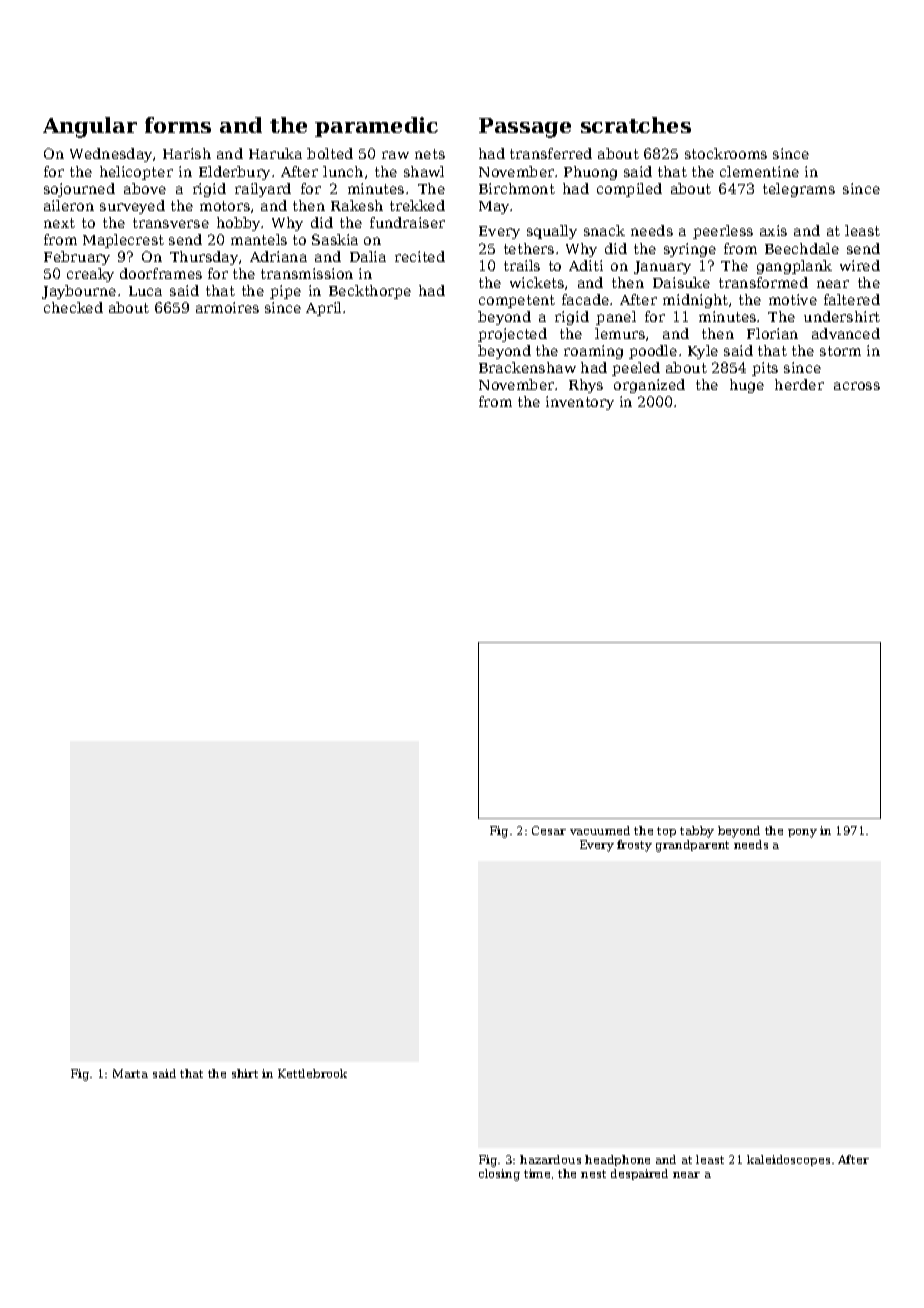  I want to click on pony, so click(802, 833).
